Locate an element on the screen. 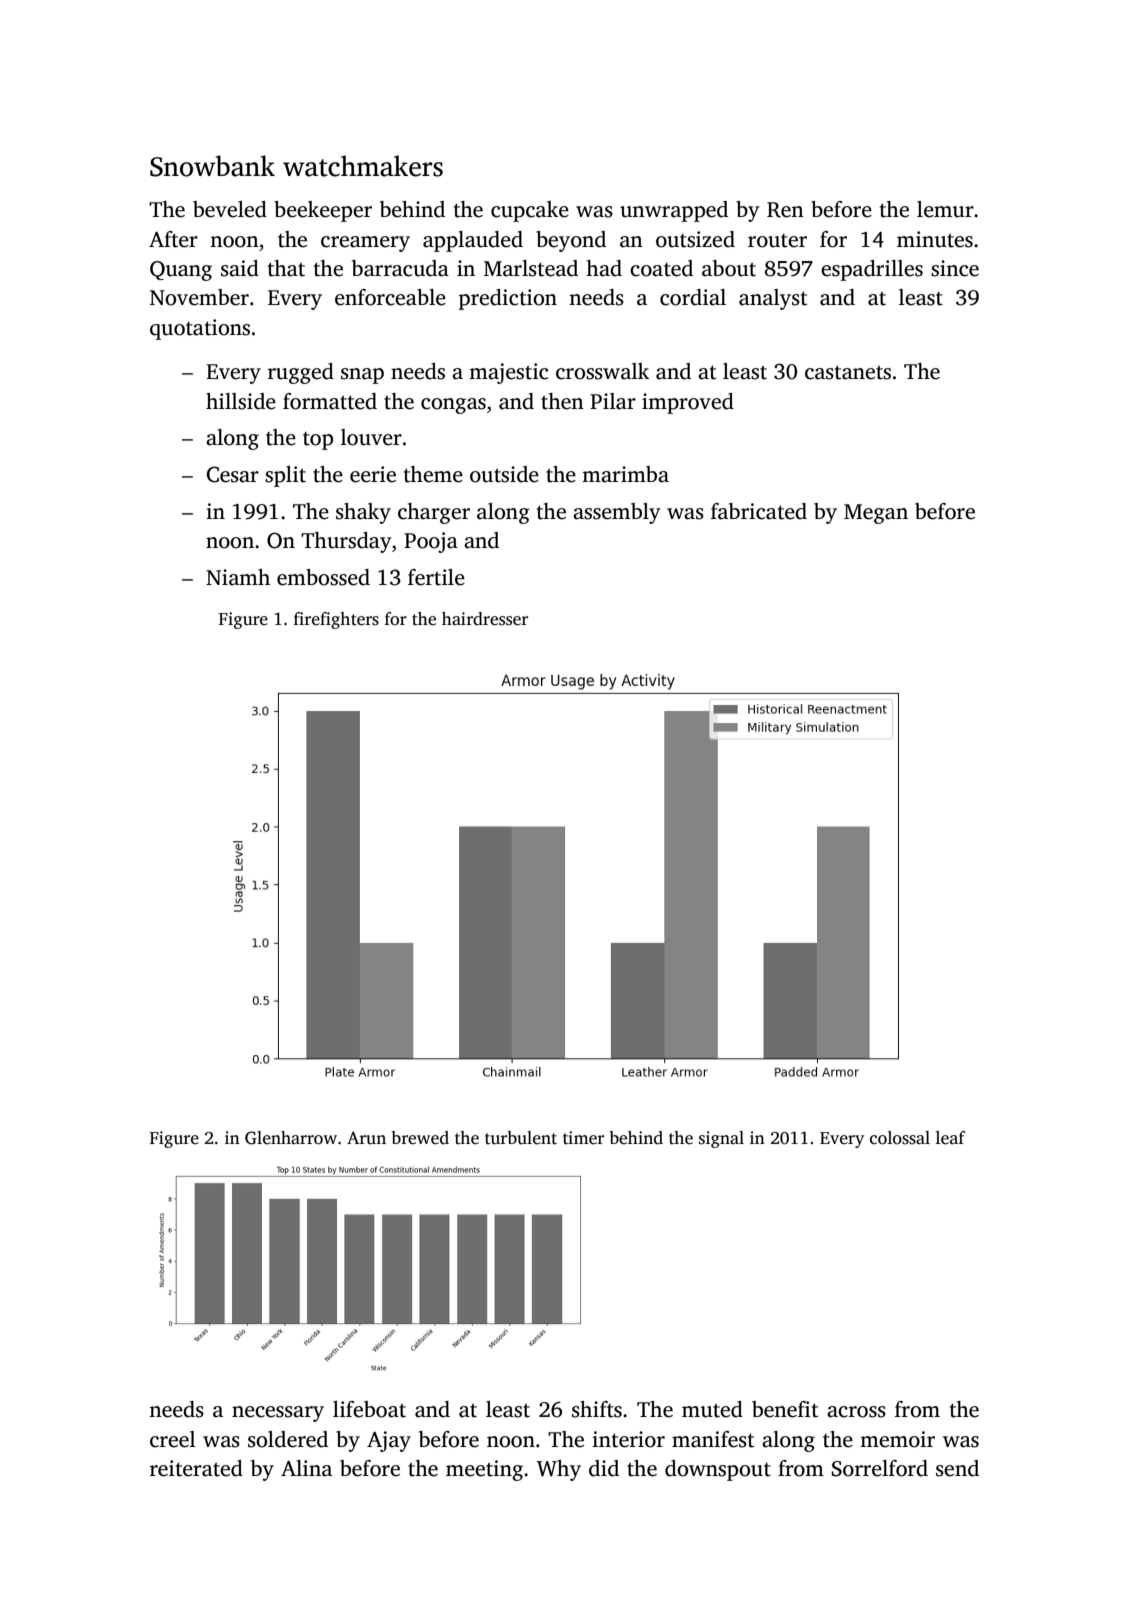 This screenshot has height=1597, width=1129. beveled is located at coordinates (230, 209).
